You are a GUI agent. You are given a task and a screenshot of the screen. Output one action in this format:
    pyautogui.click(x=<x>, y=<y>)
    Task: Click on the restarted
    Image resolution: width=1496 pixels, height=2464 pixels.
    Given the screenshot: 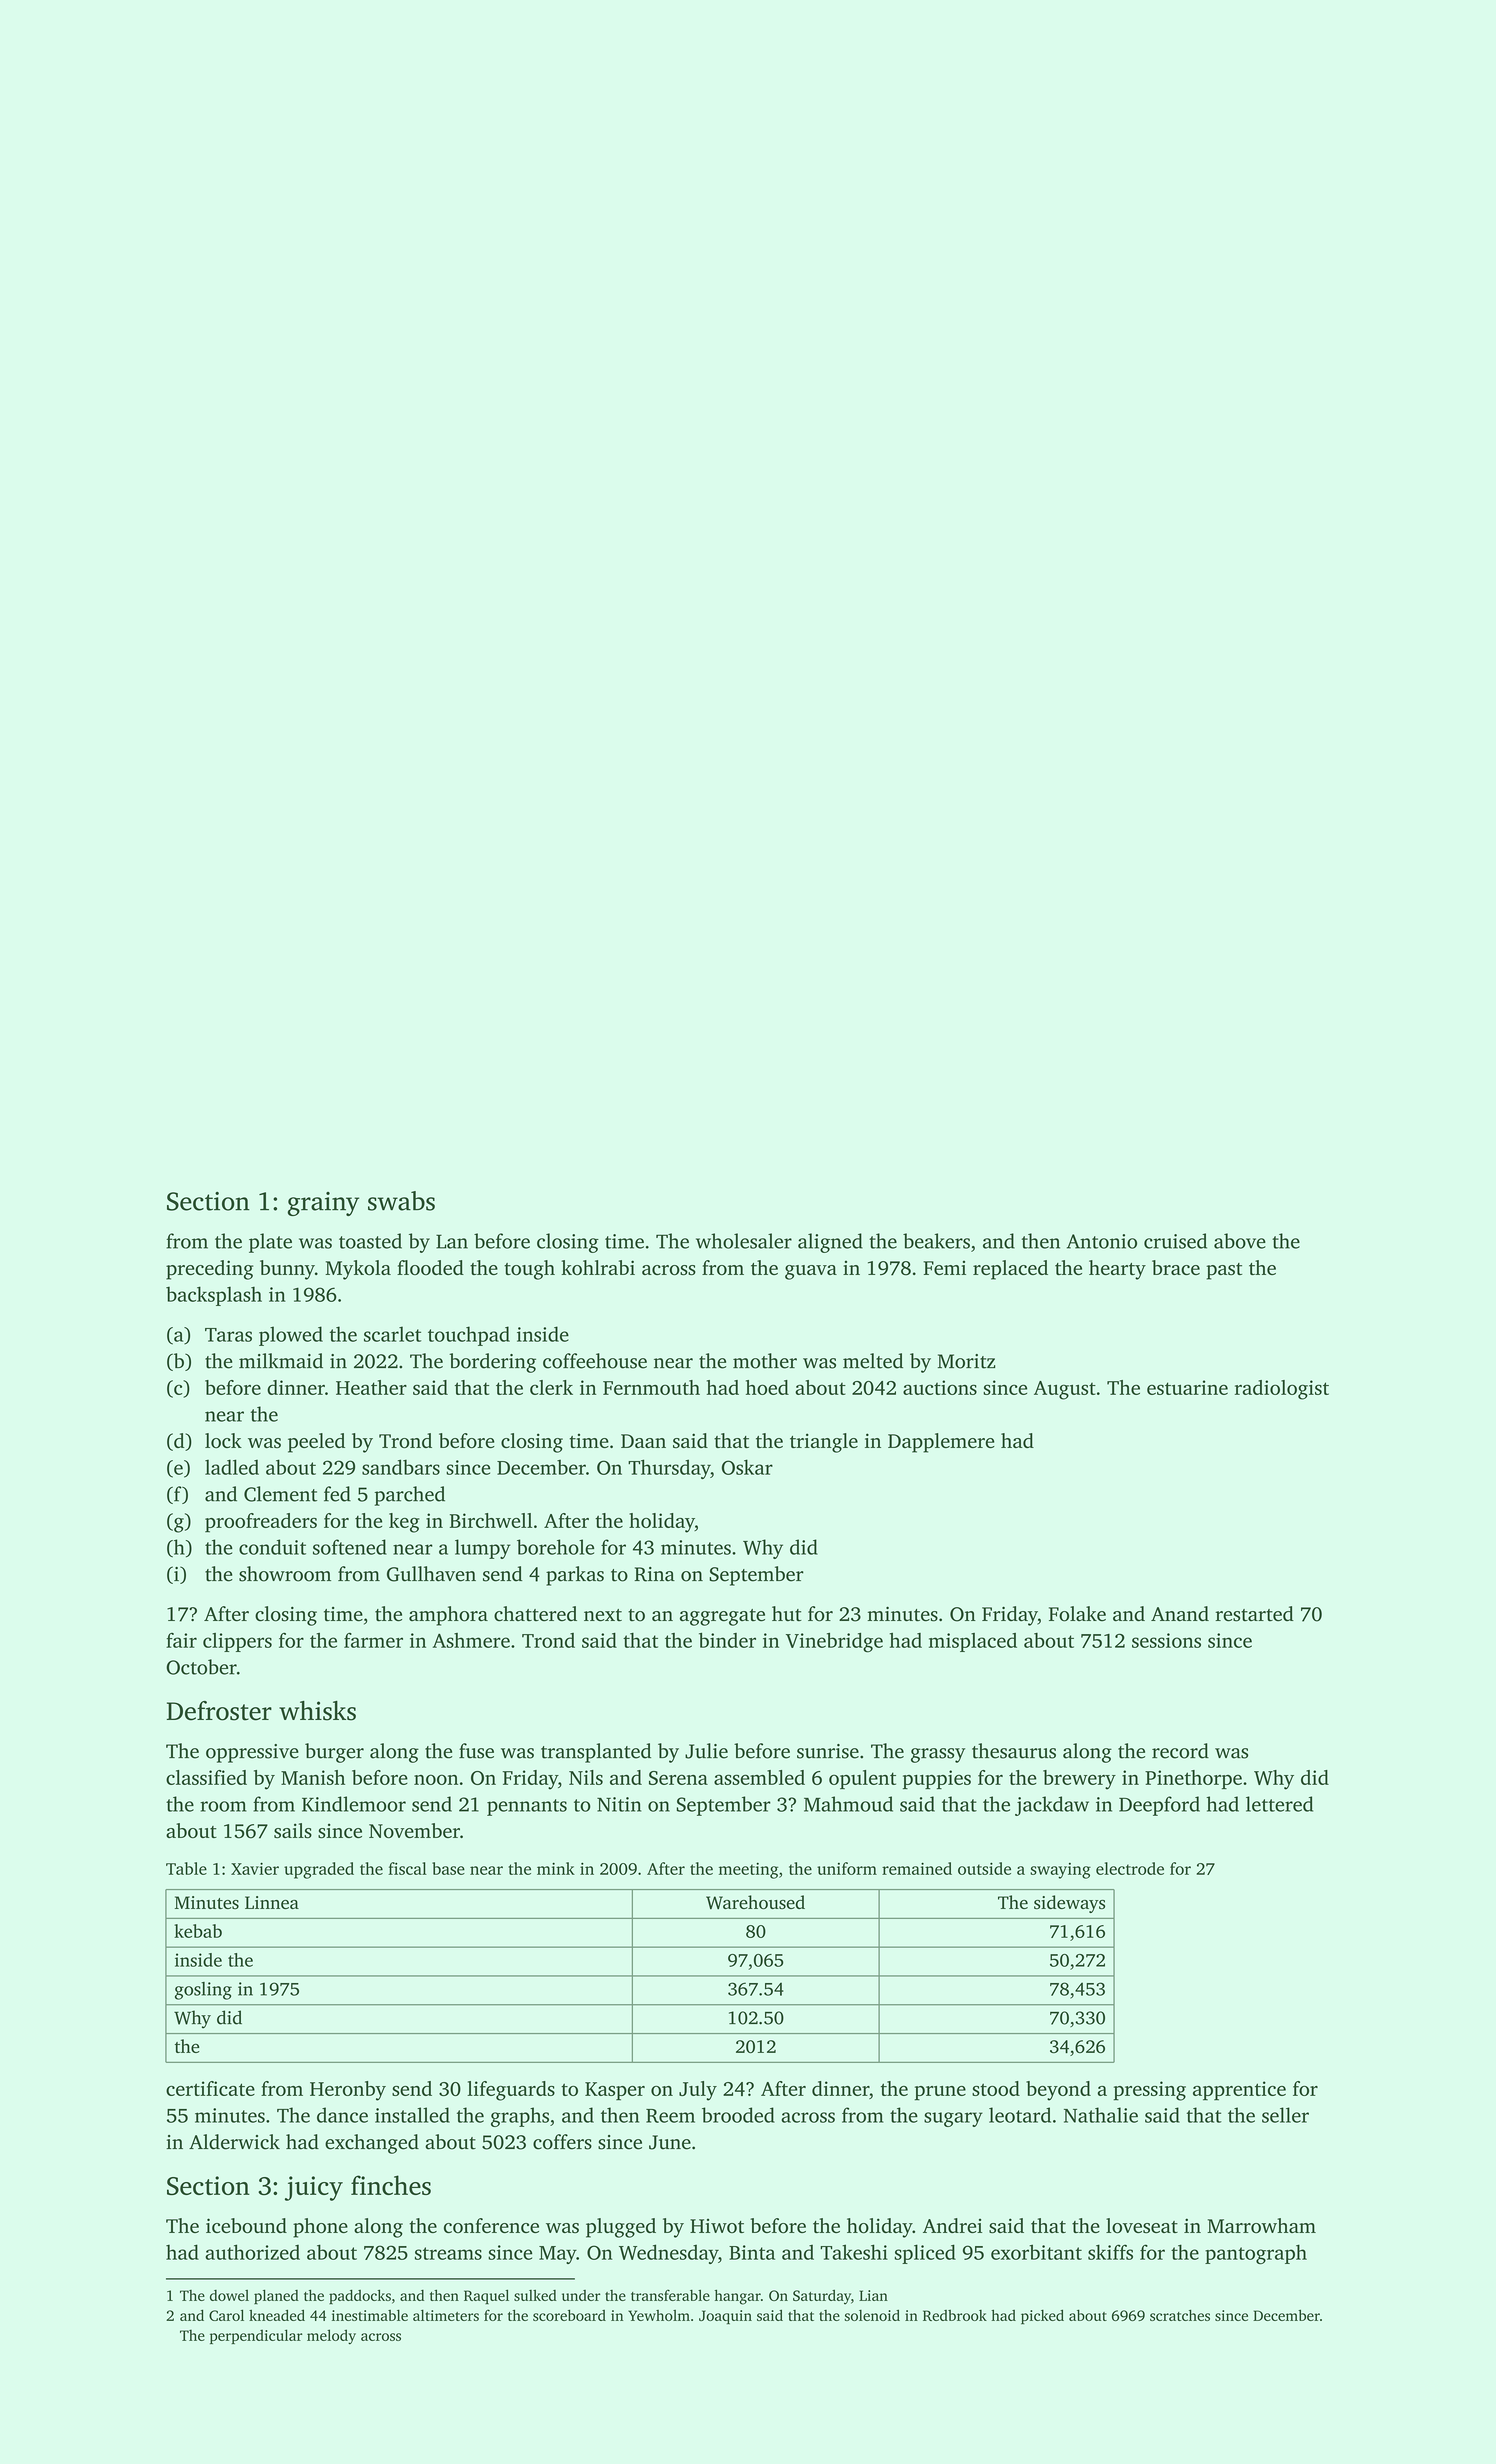 What is the action you would take?
    pyautogui.click(x=1254, y=1614)
